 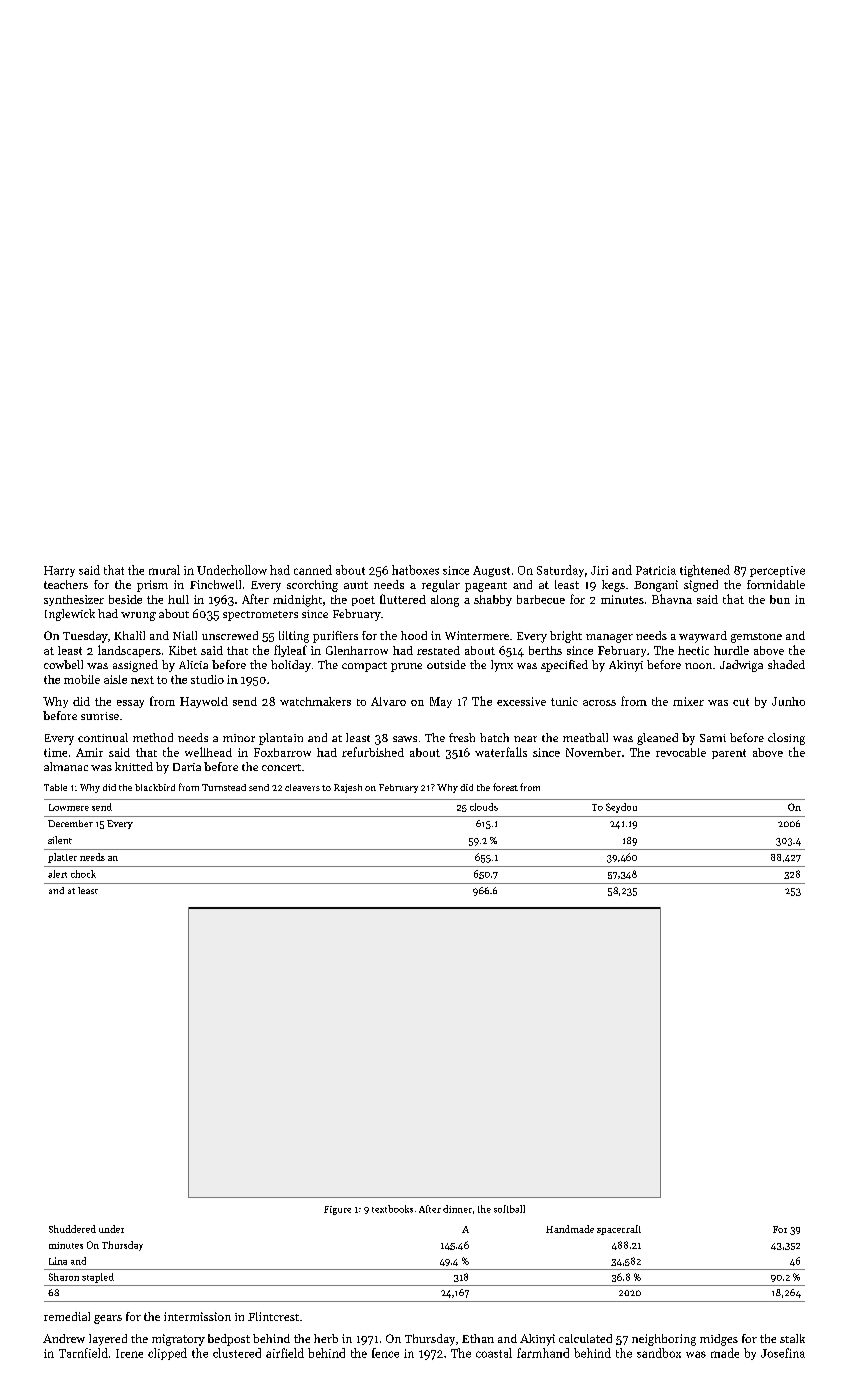 I want to click on parent, so click(x=729, y=754).
